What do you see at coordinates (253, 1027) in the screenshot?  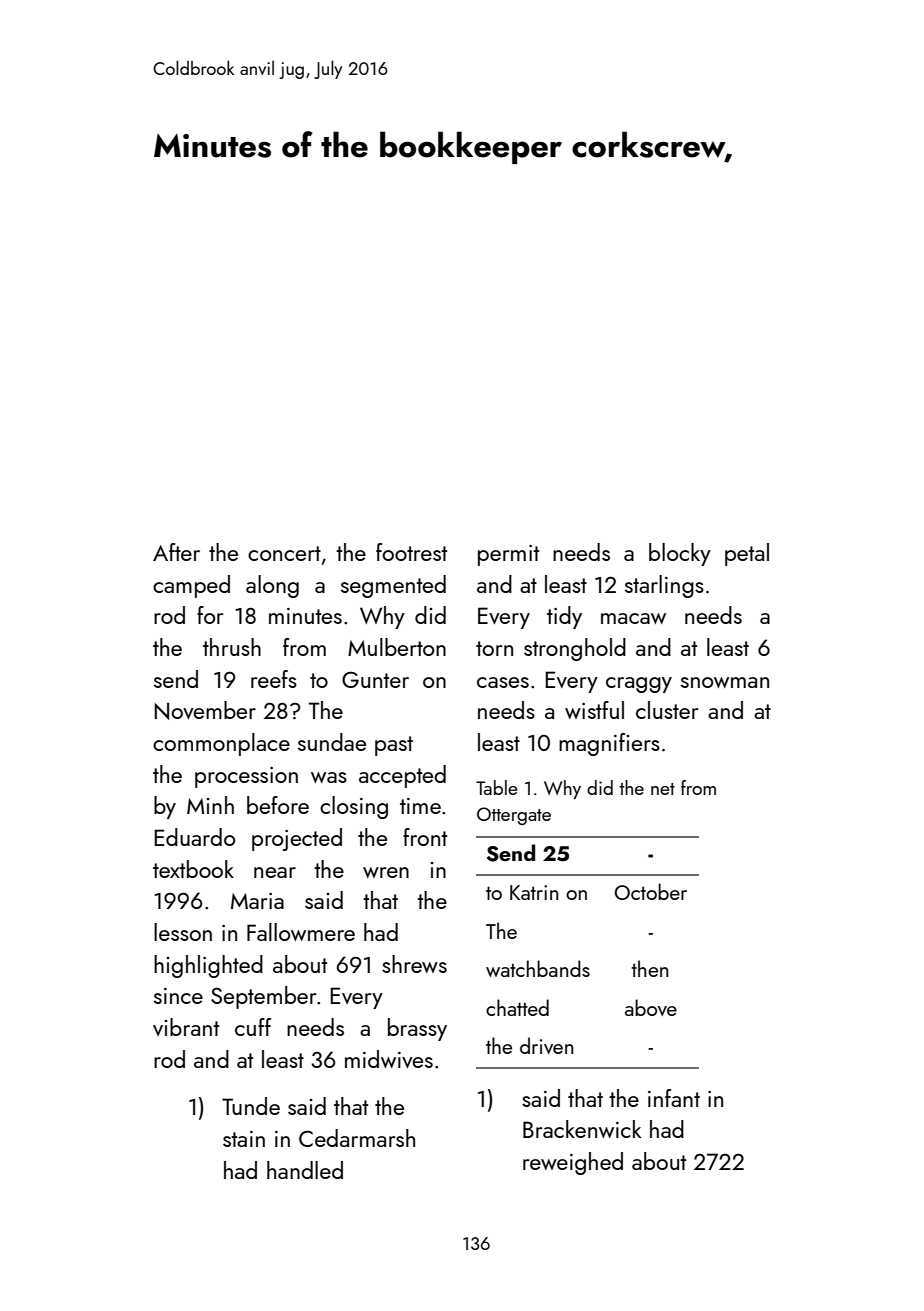 I see `cuff` at bounding box center [253, 1027].
